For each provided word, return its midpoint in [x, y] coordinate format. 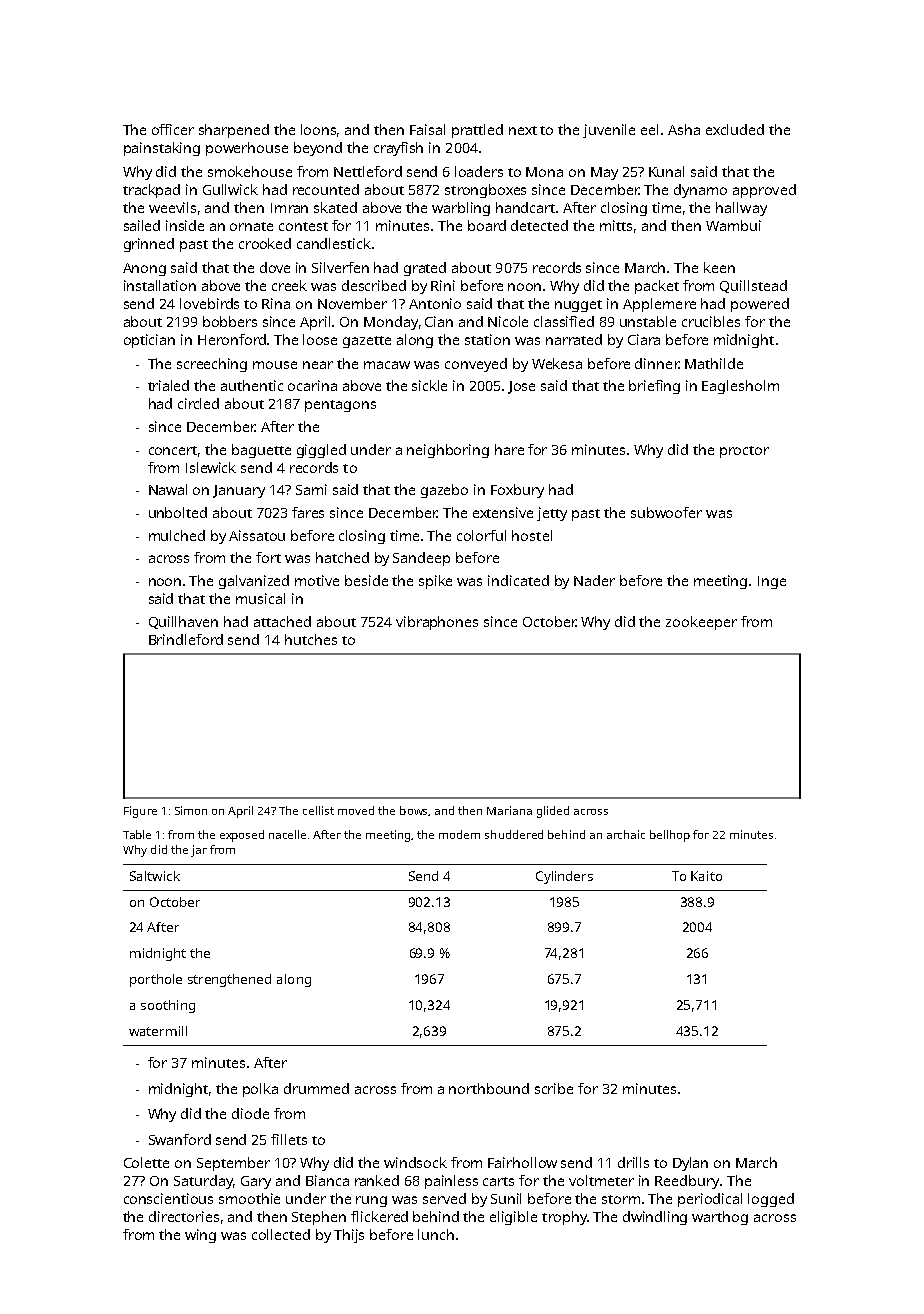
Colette [146, 1162]
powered [760, 305]
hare [509, 449]
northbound [489, 1088]
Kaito [706, 876]
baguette [261, 451]
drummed [316, 1088]
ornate [251, 226]
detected [539, 225]
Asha [684, 129]
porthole [156, 980]
